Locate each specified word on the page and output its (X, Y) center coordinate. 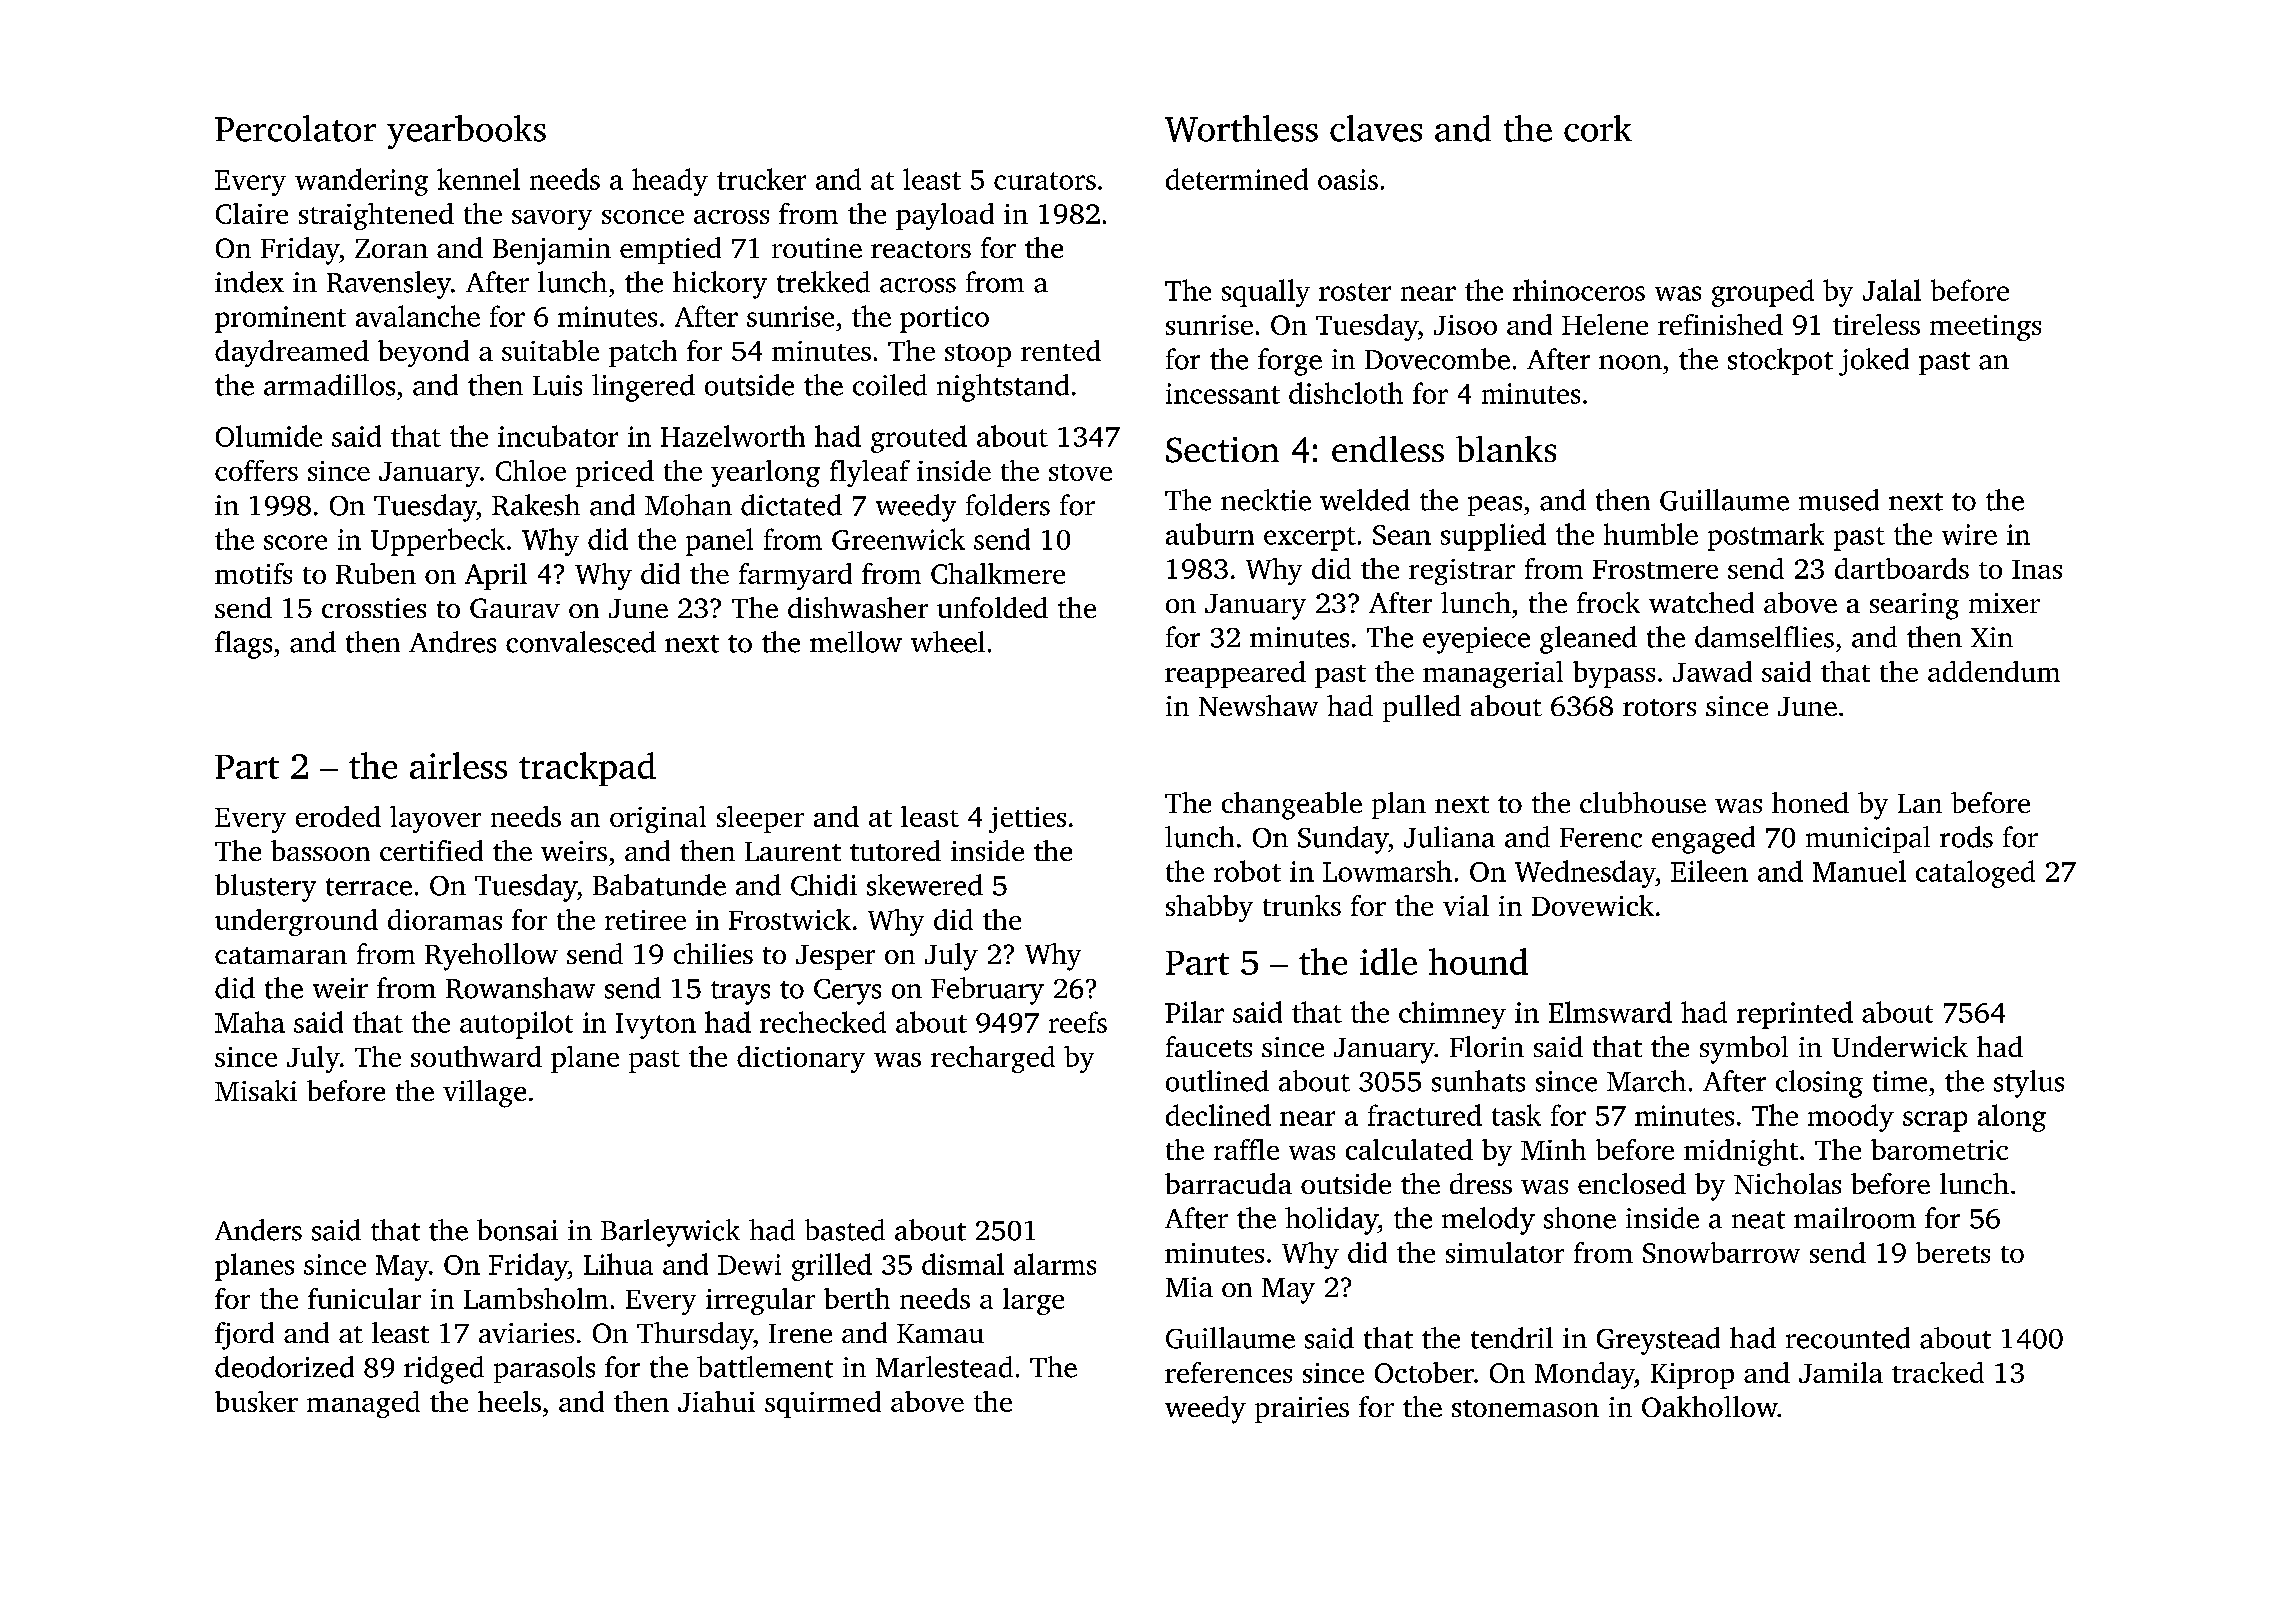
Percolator (295, 128)
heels (509, 1401)
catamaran (281, 955)
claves (1376, 128)
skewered (925, 885)
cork (1598, 128)
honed (1810, 802)
